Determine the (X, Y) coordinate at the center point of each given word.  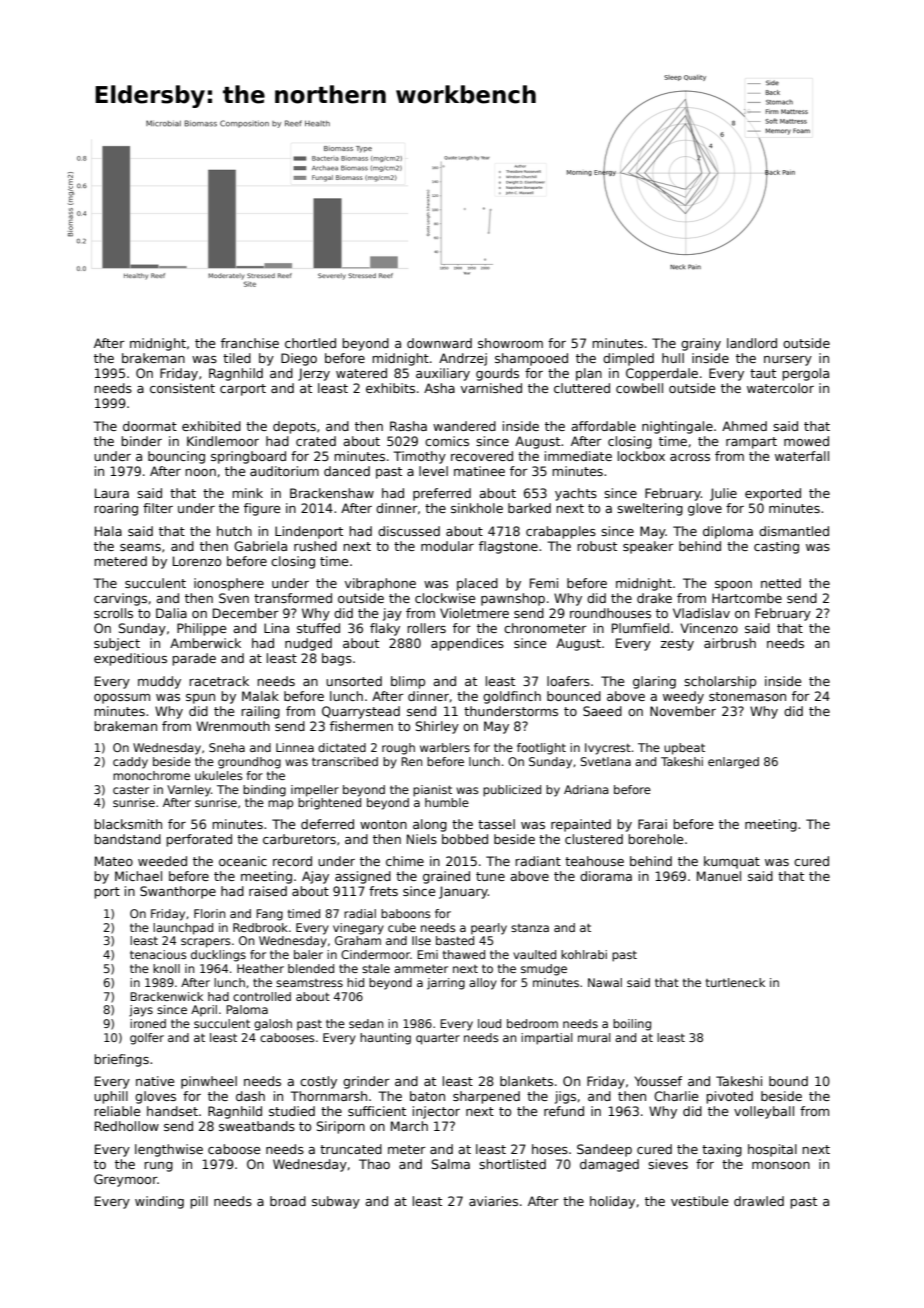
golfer (147, 1039)
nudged (308, 644)
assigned (363, 877)
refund (564, 1111)
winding (159, 1202)
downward (439, 343)
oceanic (243, 861)
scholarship (720, 682)
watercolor (780, 388)
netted (781, 583)
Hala (108, 531)
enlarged (733, 763)
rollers (426, 628)
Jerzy (314, 374)
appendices (467, 644)
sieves (668, 1164)
